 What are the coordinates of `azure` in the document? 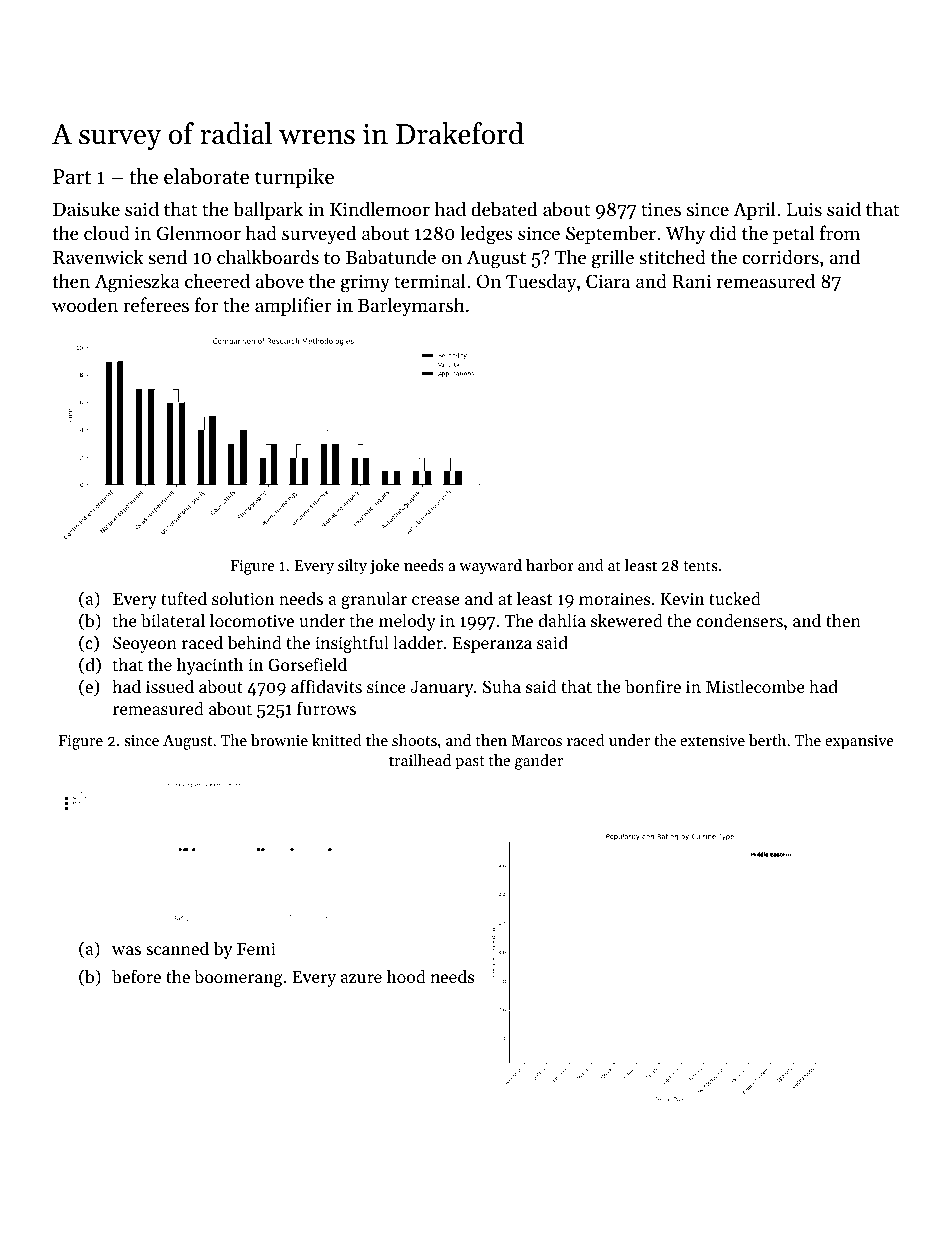 It's located at (361, 978).
